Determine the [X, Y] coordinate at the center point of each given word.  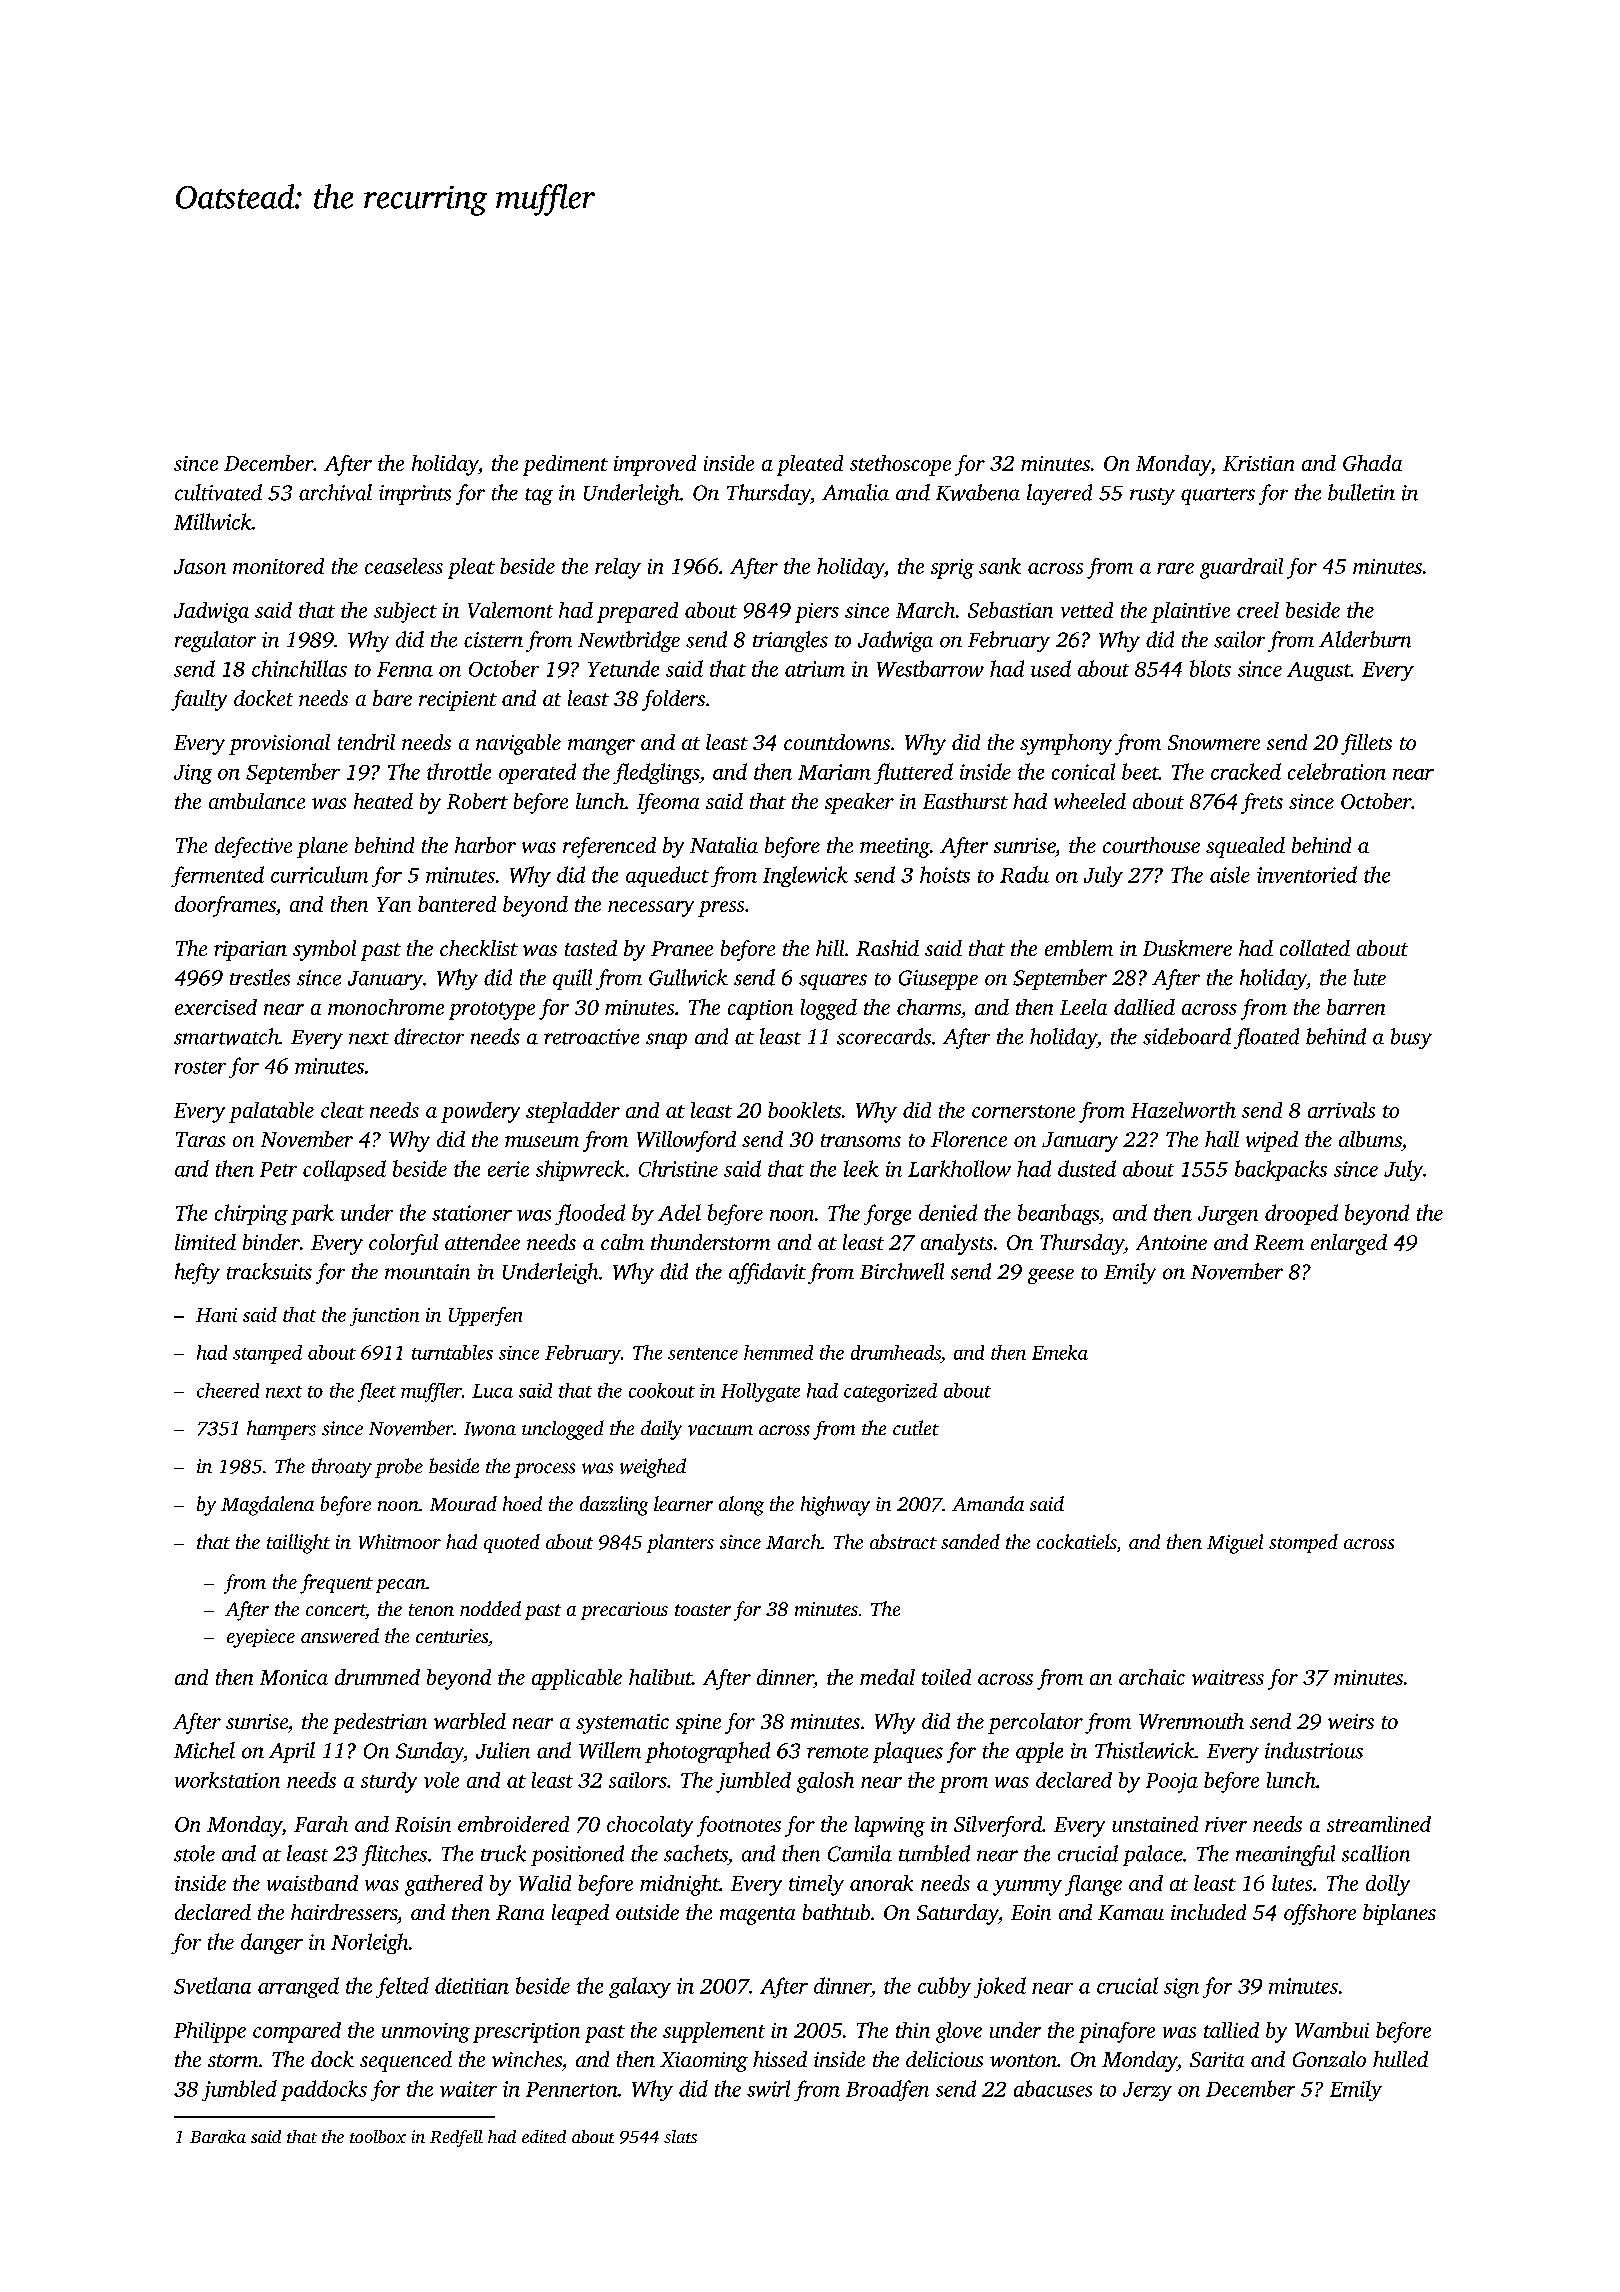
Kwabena [978, 492]
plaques [908, 1752]
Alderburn [1365, 639]
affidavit [767, 1273]
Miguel [1235, 1544]
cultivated [218, 492]
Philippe [210, 2032]
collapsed [344, 1170]
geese [1051, 1276]
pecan [401, 1586]
